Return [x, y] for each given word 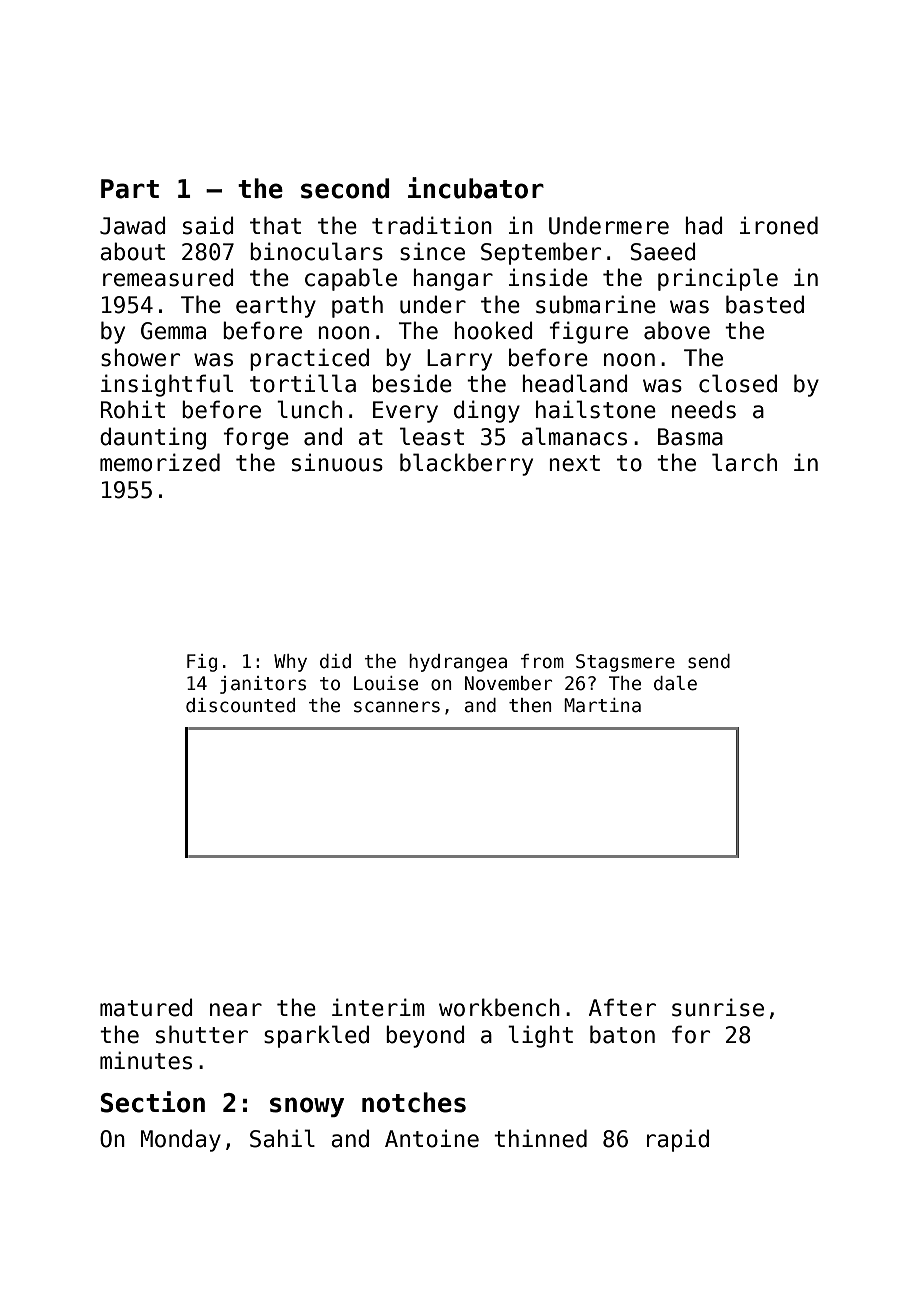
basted [765, 304]
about [132, 251]
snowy [307, 1107]
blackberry [466, 464]
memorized [160, 462]
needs [704, 409]
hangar [453, 279]
